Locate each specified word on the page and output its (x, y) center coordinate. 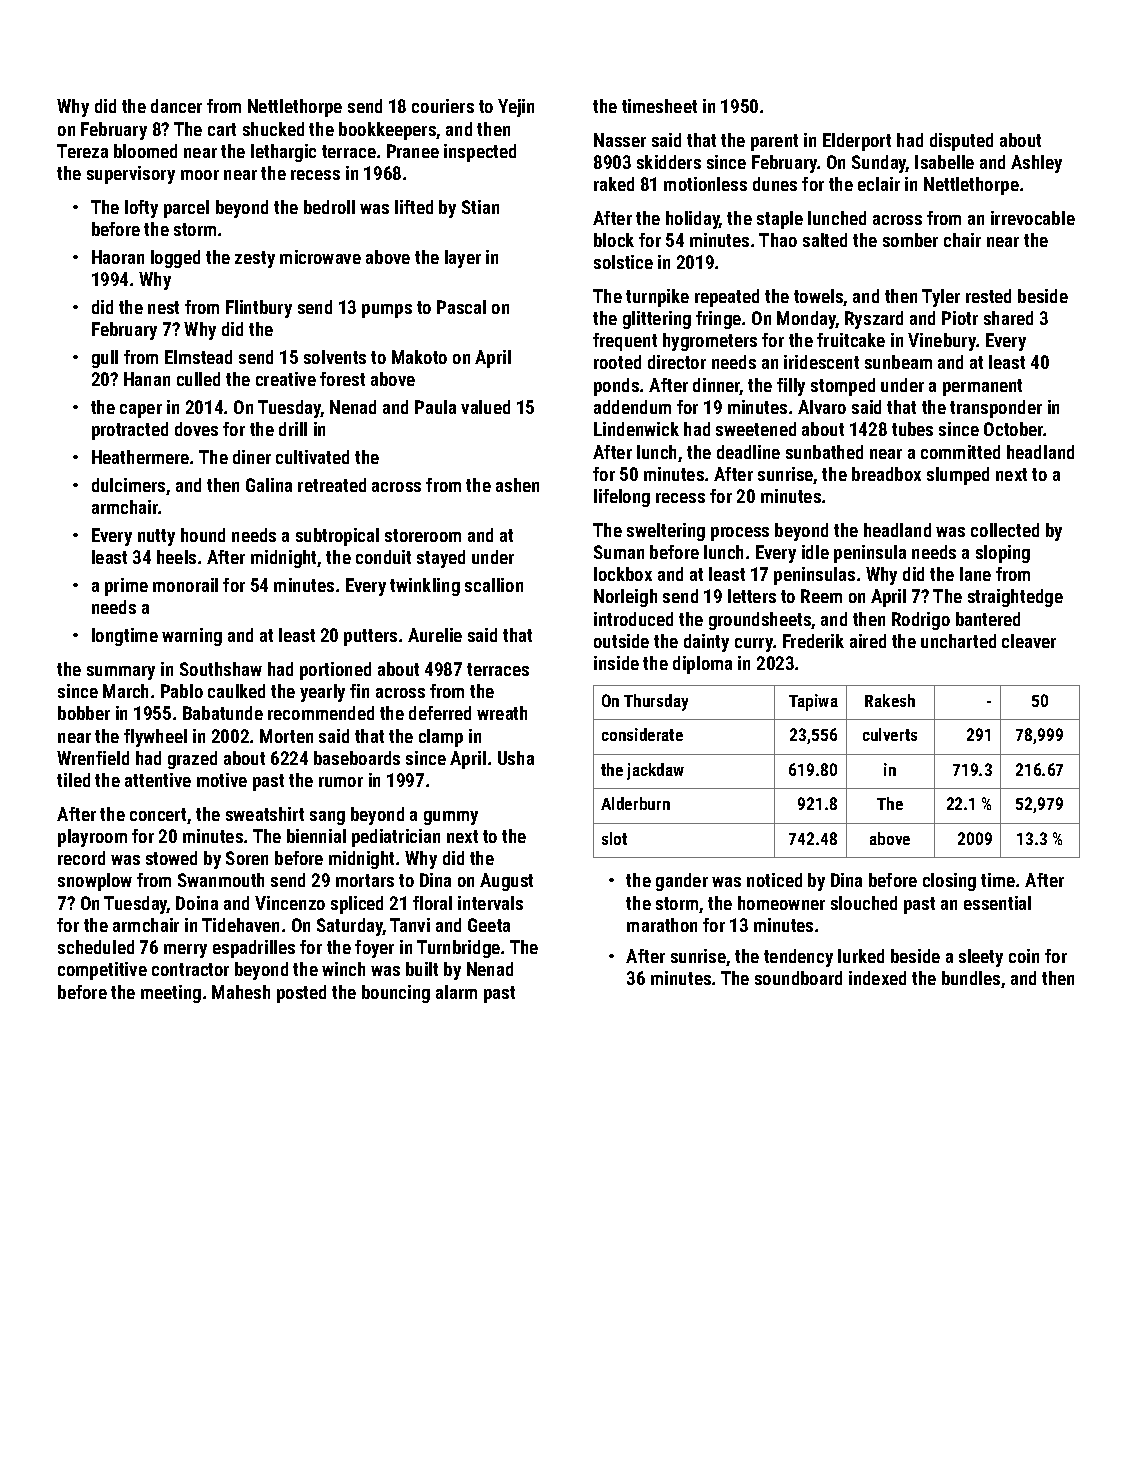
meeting (171, 994)
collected (1005, 530)
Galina (269, 485)
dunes (775, 184)
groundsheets (760, 621)
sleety (981, 958)
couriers (443, 106)
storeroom (423, 535)
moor (200, 175)
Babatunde (223, 713)
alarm (456, 992)
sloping (1003, 554)
